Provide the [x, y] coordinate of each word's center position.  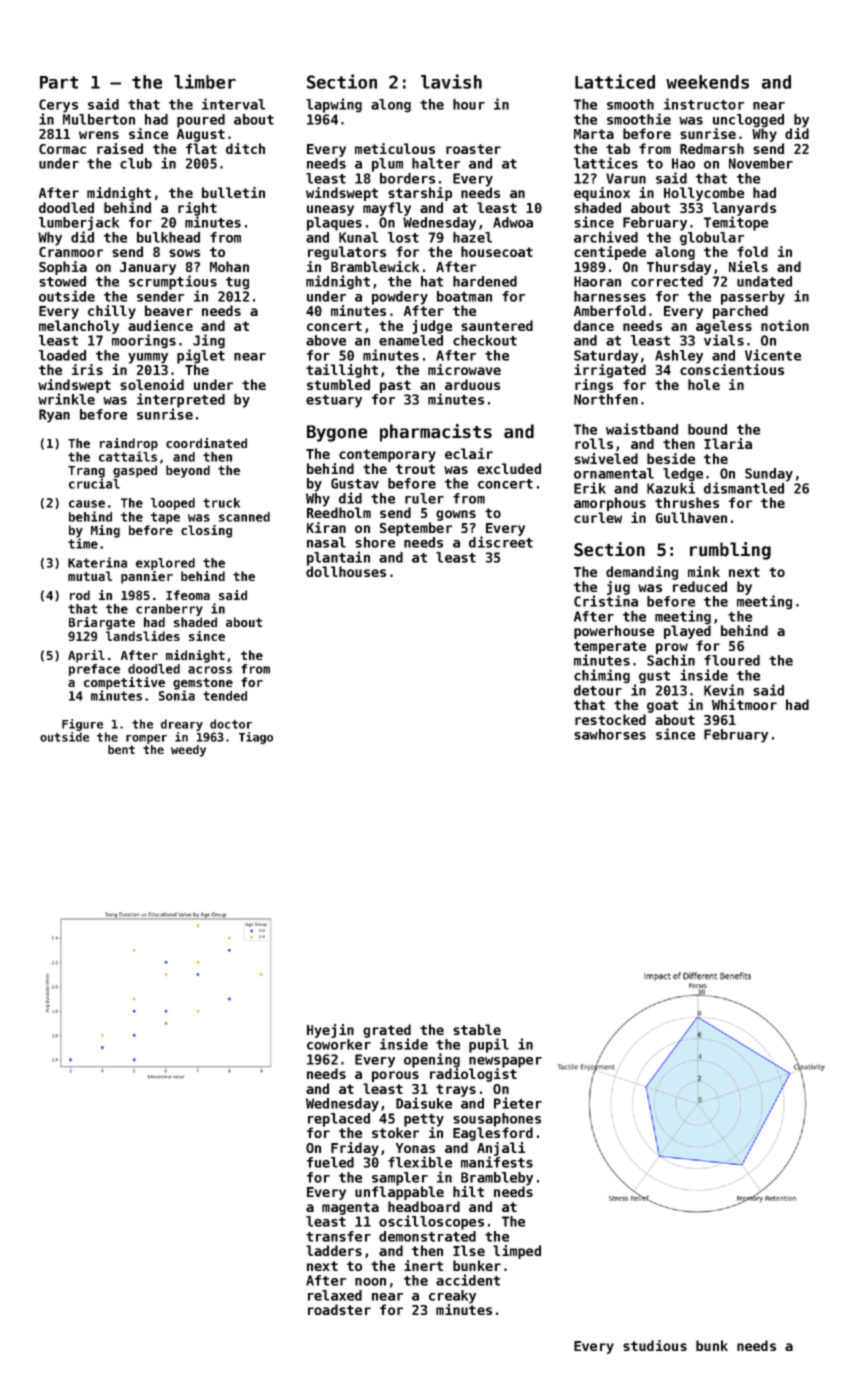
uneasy [330, 210]
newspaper [505, 1062]
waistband [642, 429]
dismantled [744, 488]
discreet [501, 542]
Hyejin [330, 1031]
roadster [339, 1309]
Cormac [62, 149]
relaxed [335, 1295]
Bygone [337, 433]
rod [80, 595]
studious [655, 1345]
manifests [497, 1162]
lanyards [744, 209]
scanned [244, 517]
